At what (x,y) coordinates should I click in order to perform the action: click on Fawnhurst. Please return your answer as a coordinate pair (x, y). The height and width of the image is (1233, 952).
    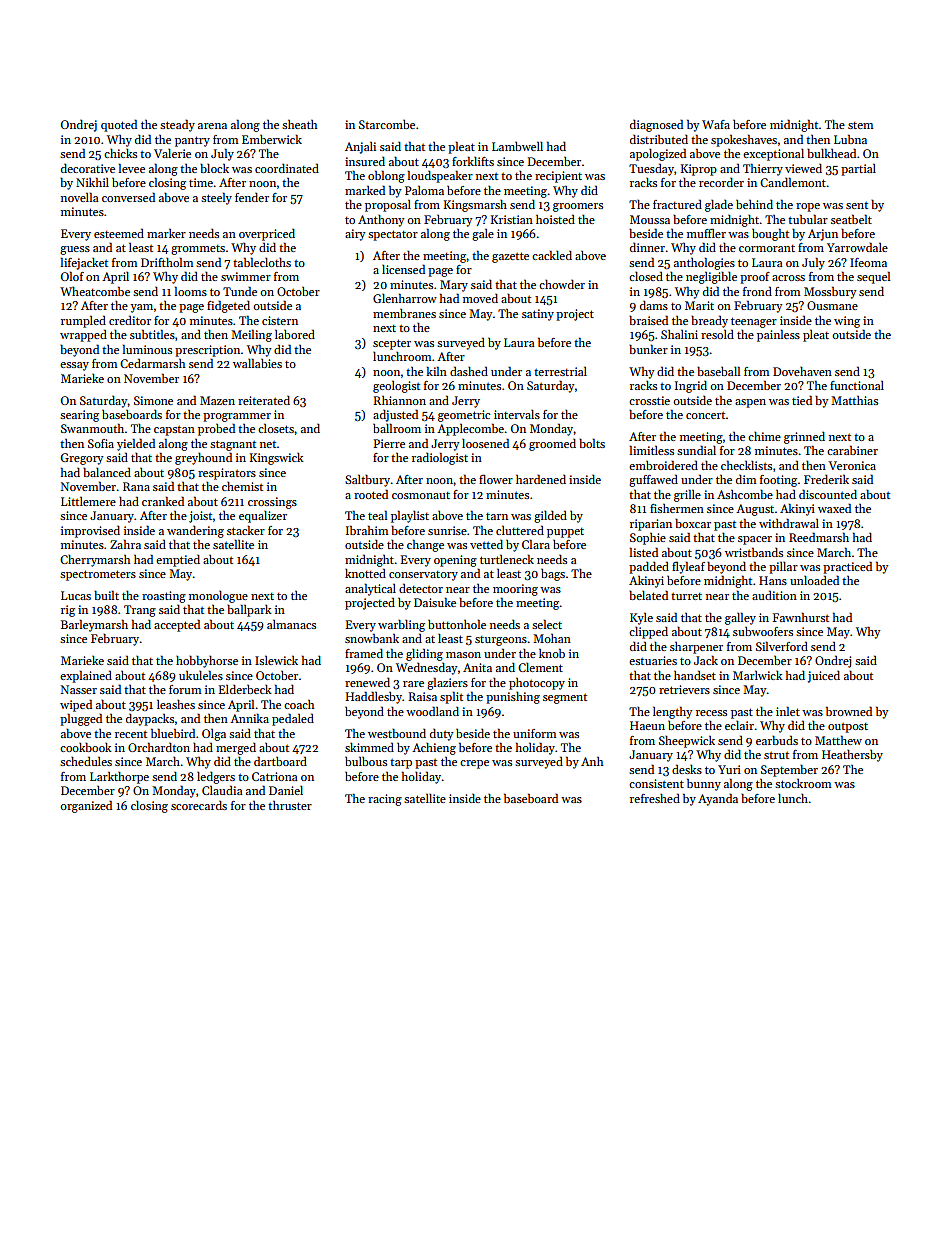
    Looking at the image, I should click on (801, 617).
